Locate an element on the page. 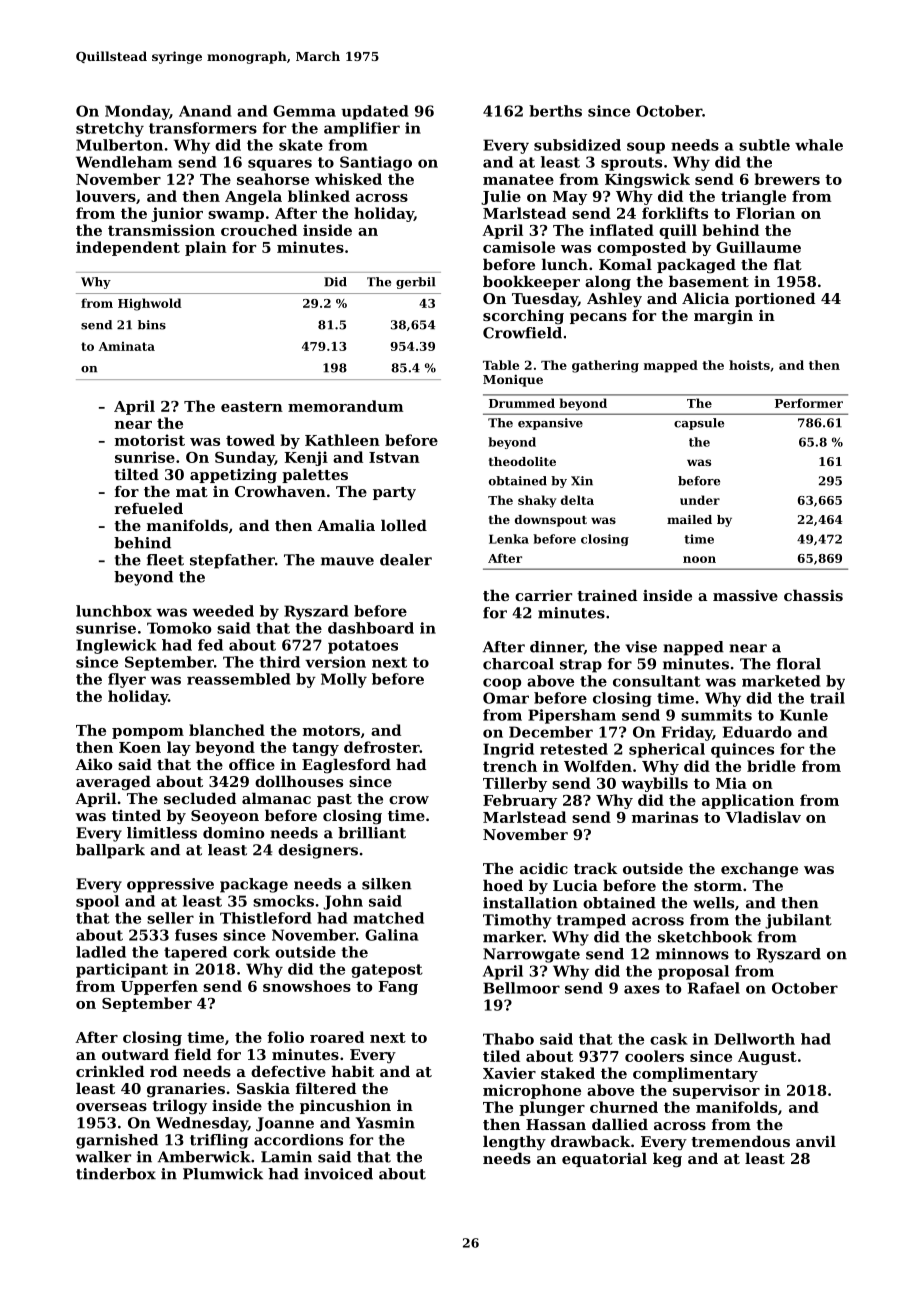  tinderbox is located at coordinates (116, 1174).
